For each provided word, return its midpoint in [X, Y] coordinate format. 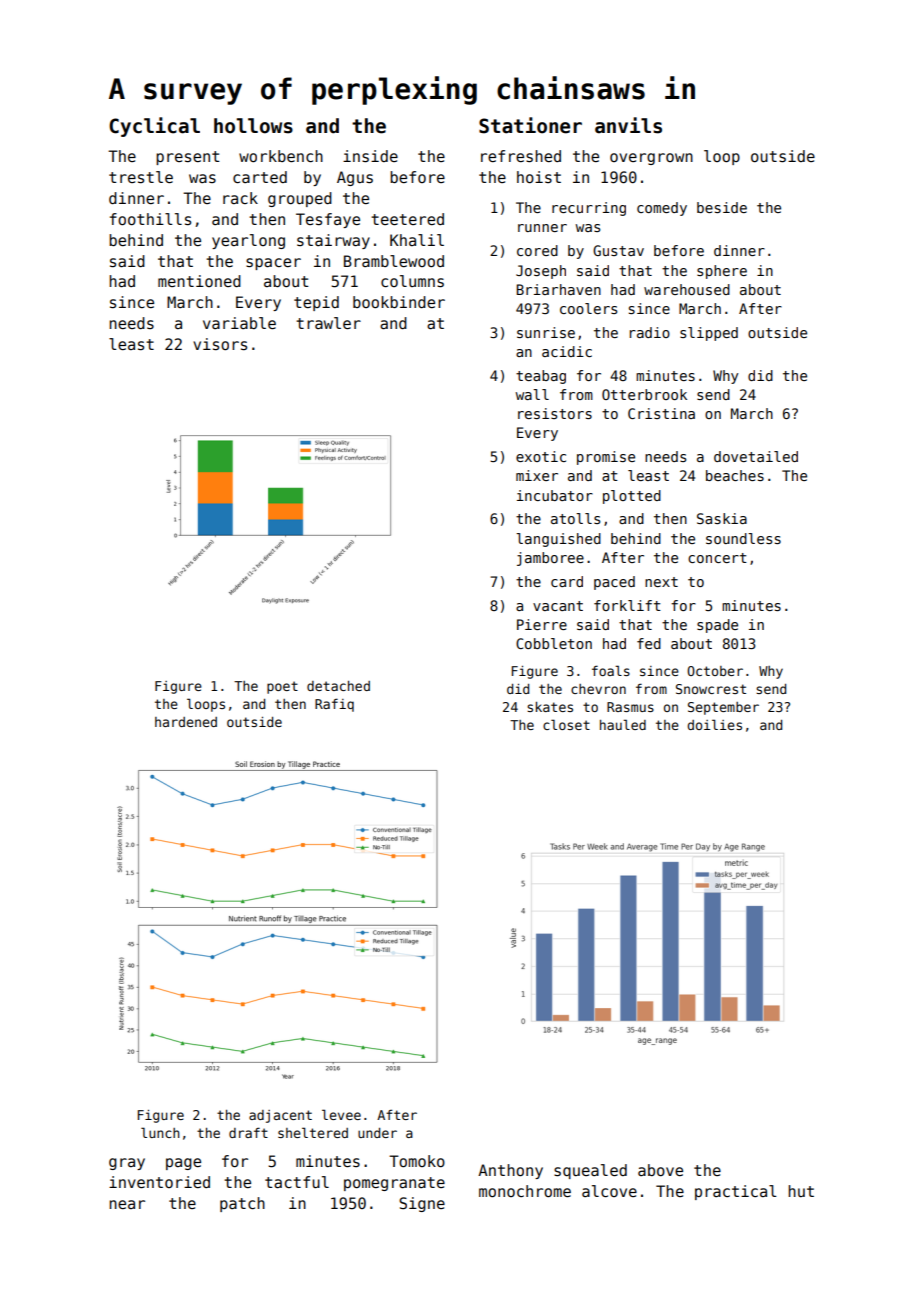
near [127, 1204]
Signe [422, 1204]
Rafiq [334, 705]
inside [370, 156]
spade [717, 626]
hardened [186, 722]
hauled [623, 724]
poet [282, 687]
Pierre [542, 624]
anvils [628, 125]
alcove [609, 1191]
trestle [141, 177]
